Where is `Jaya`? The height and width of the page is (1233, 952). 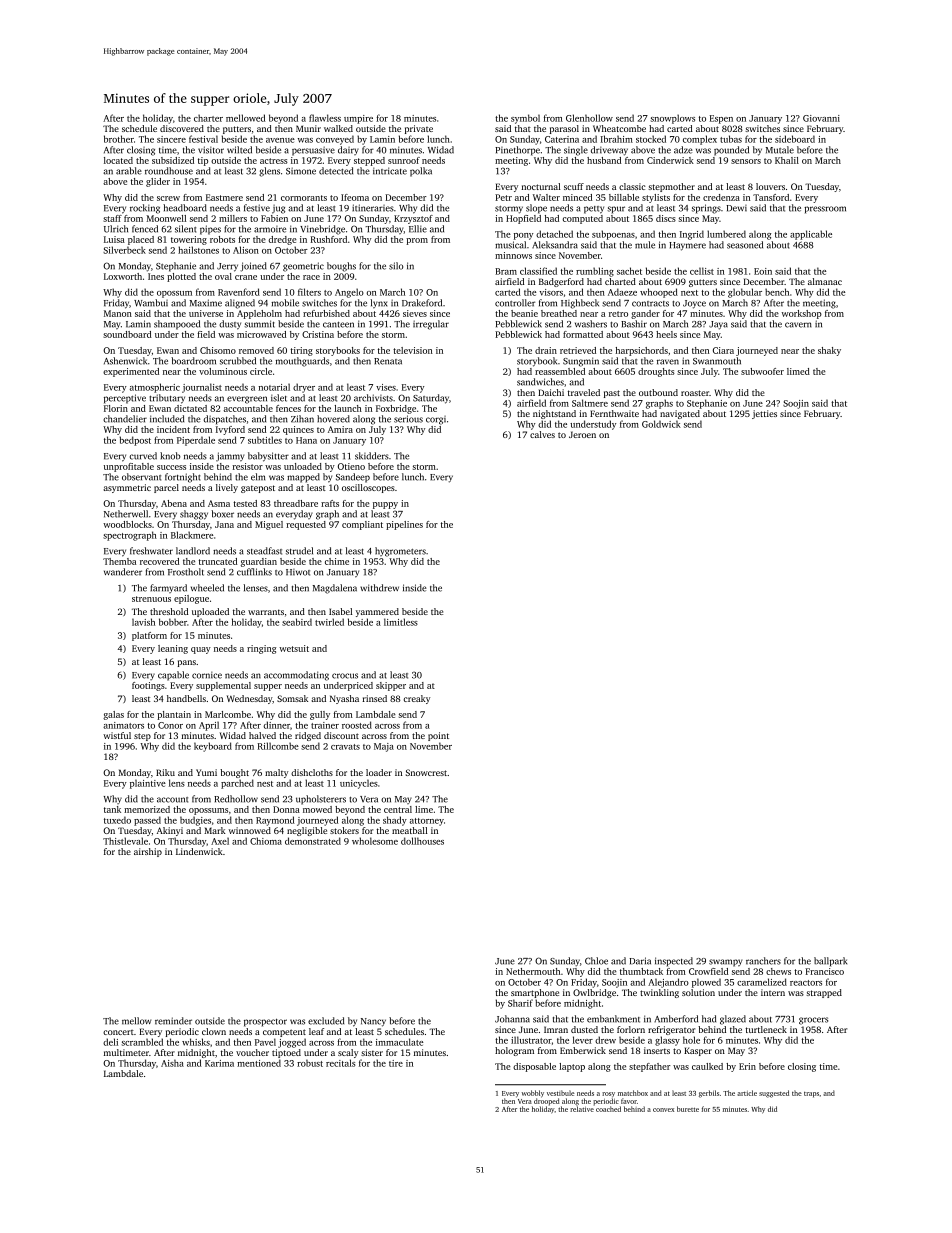 Jaya is located at coordinates (718, 325).
